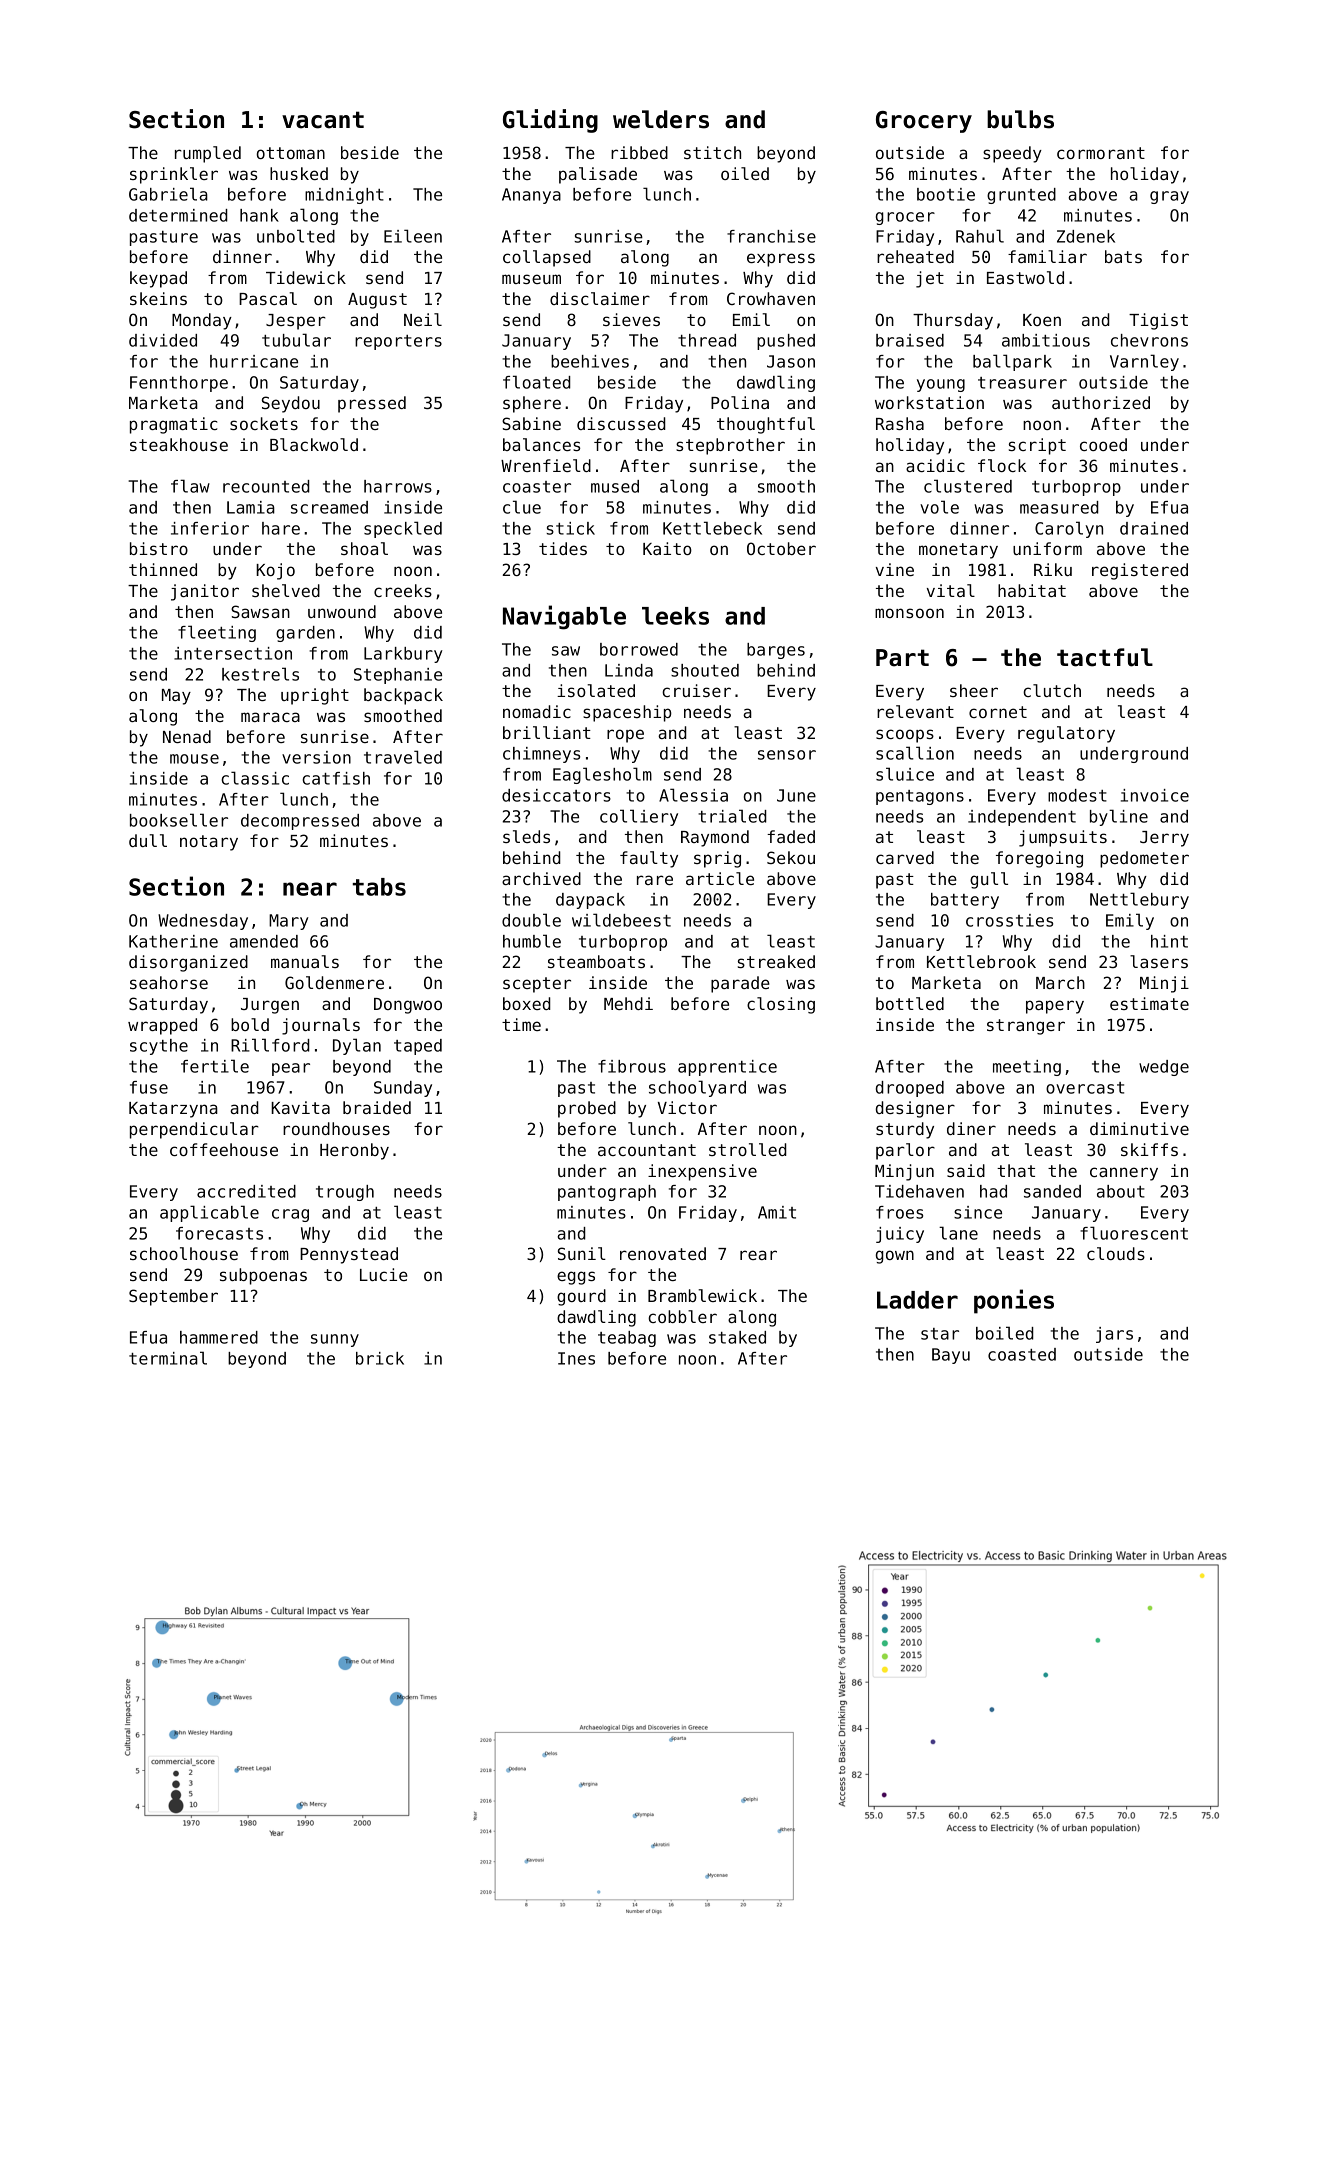 This image has width=1318, height=2170. Describe the element at coordinates (787, 755) in the image. I see `sensor` at that location.
